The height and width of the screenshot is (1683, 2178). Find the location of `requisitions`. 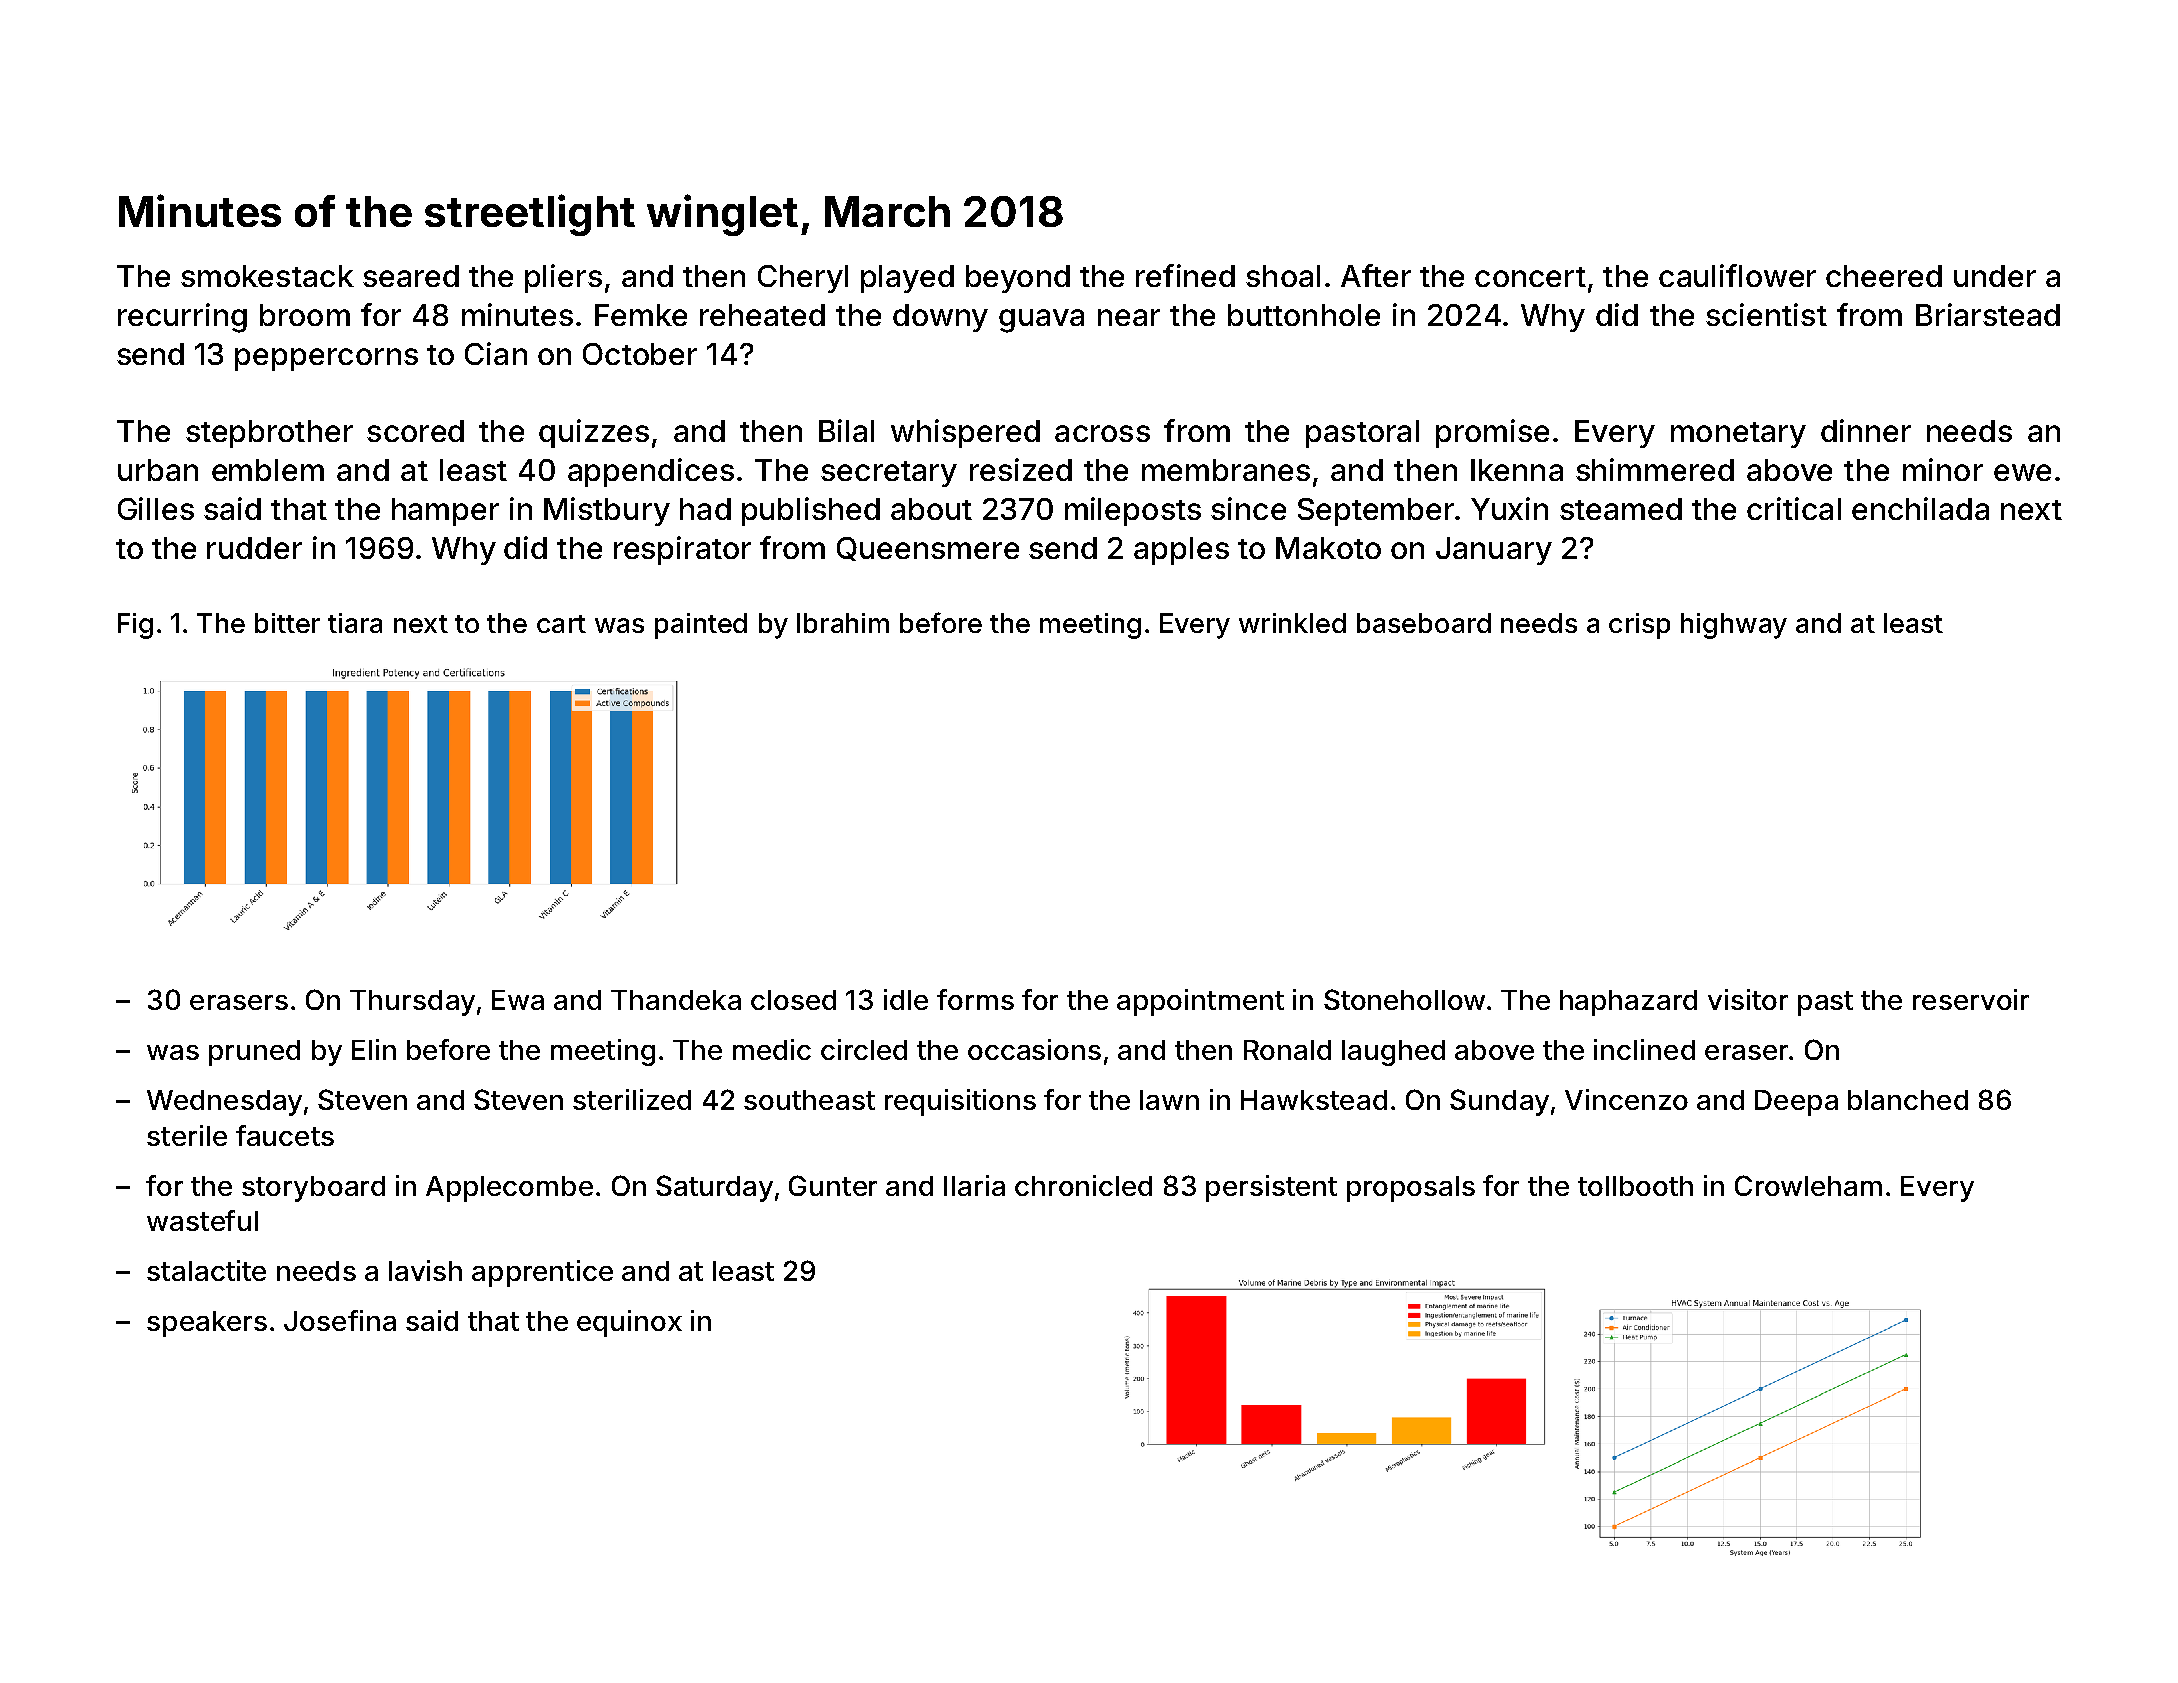

requisitions is located at coordinates (960, 1102).
